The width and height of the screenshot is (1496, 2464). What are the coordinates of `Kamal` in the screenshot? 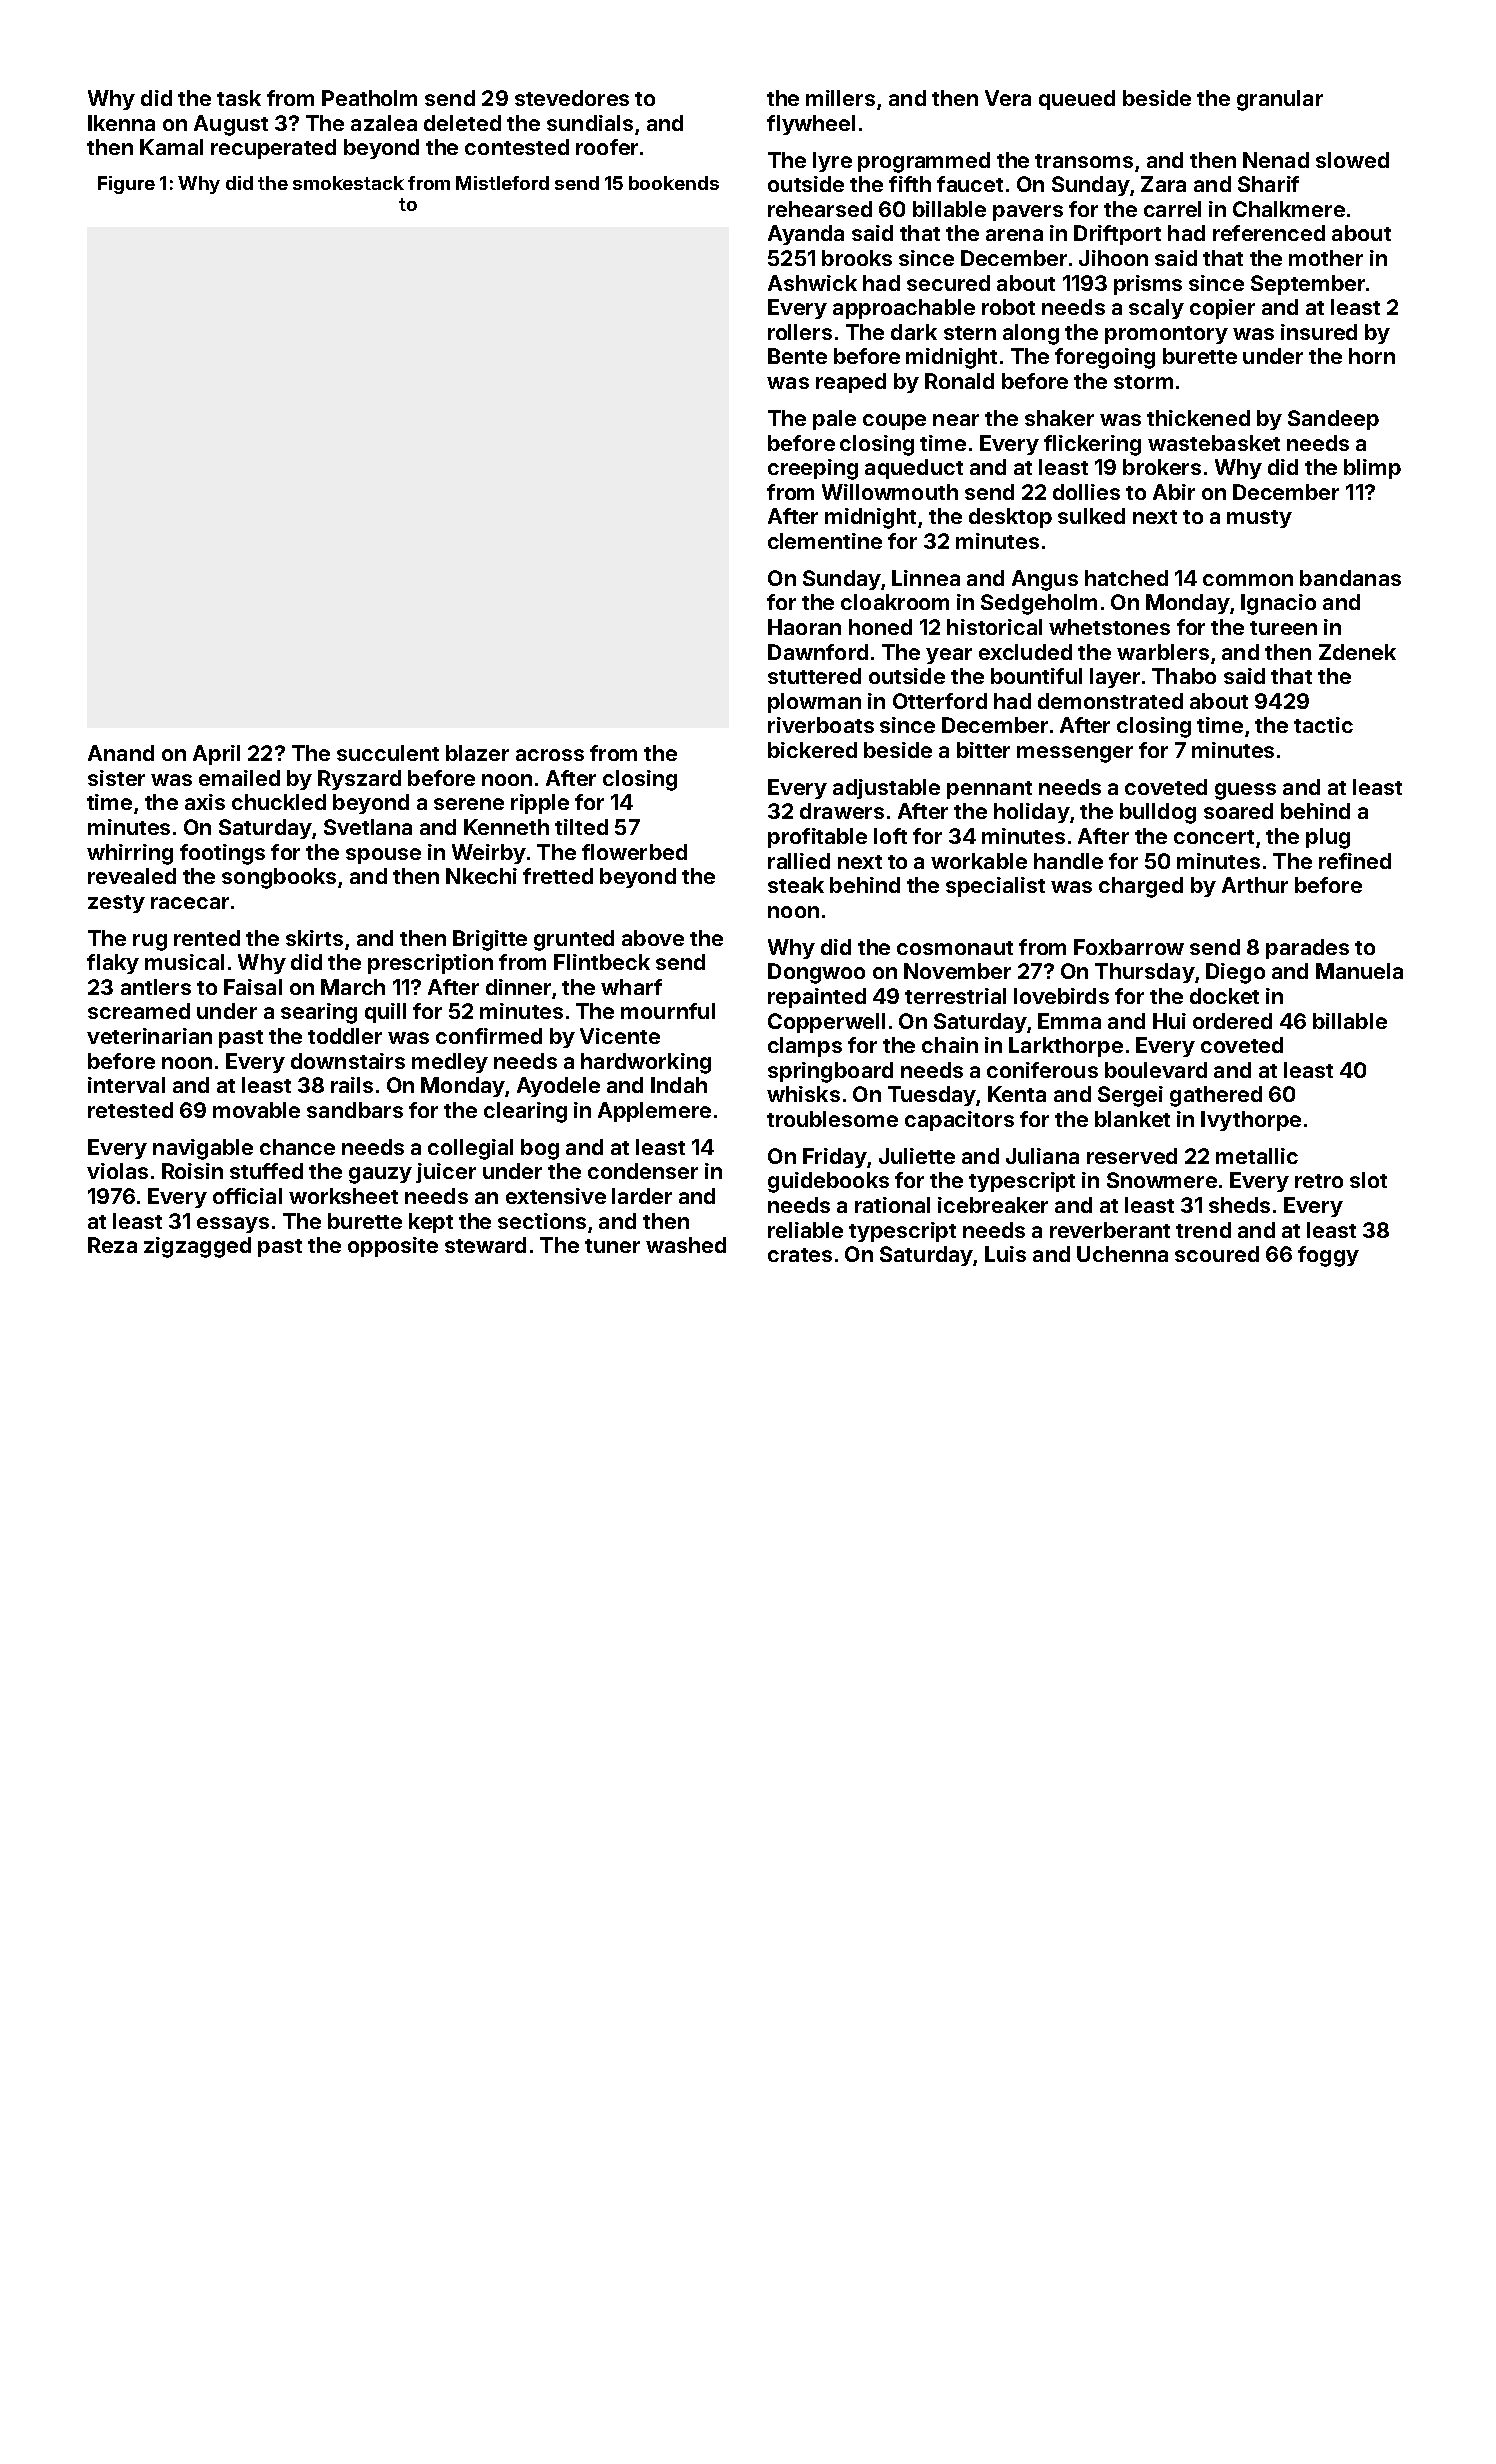 It's located at (171, 147).
